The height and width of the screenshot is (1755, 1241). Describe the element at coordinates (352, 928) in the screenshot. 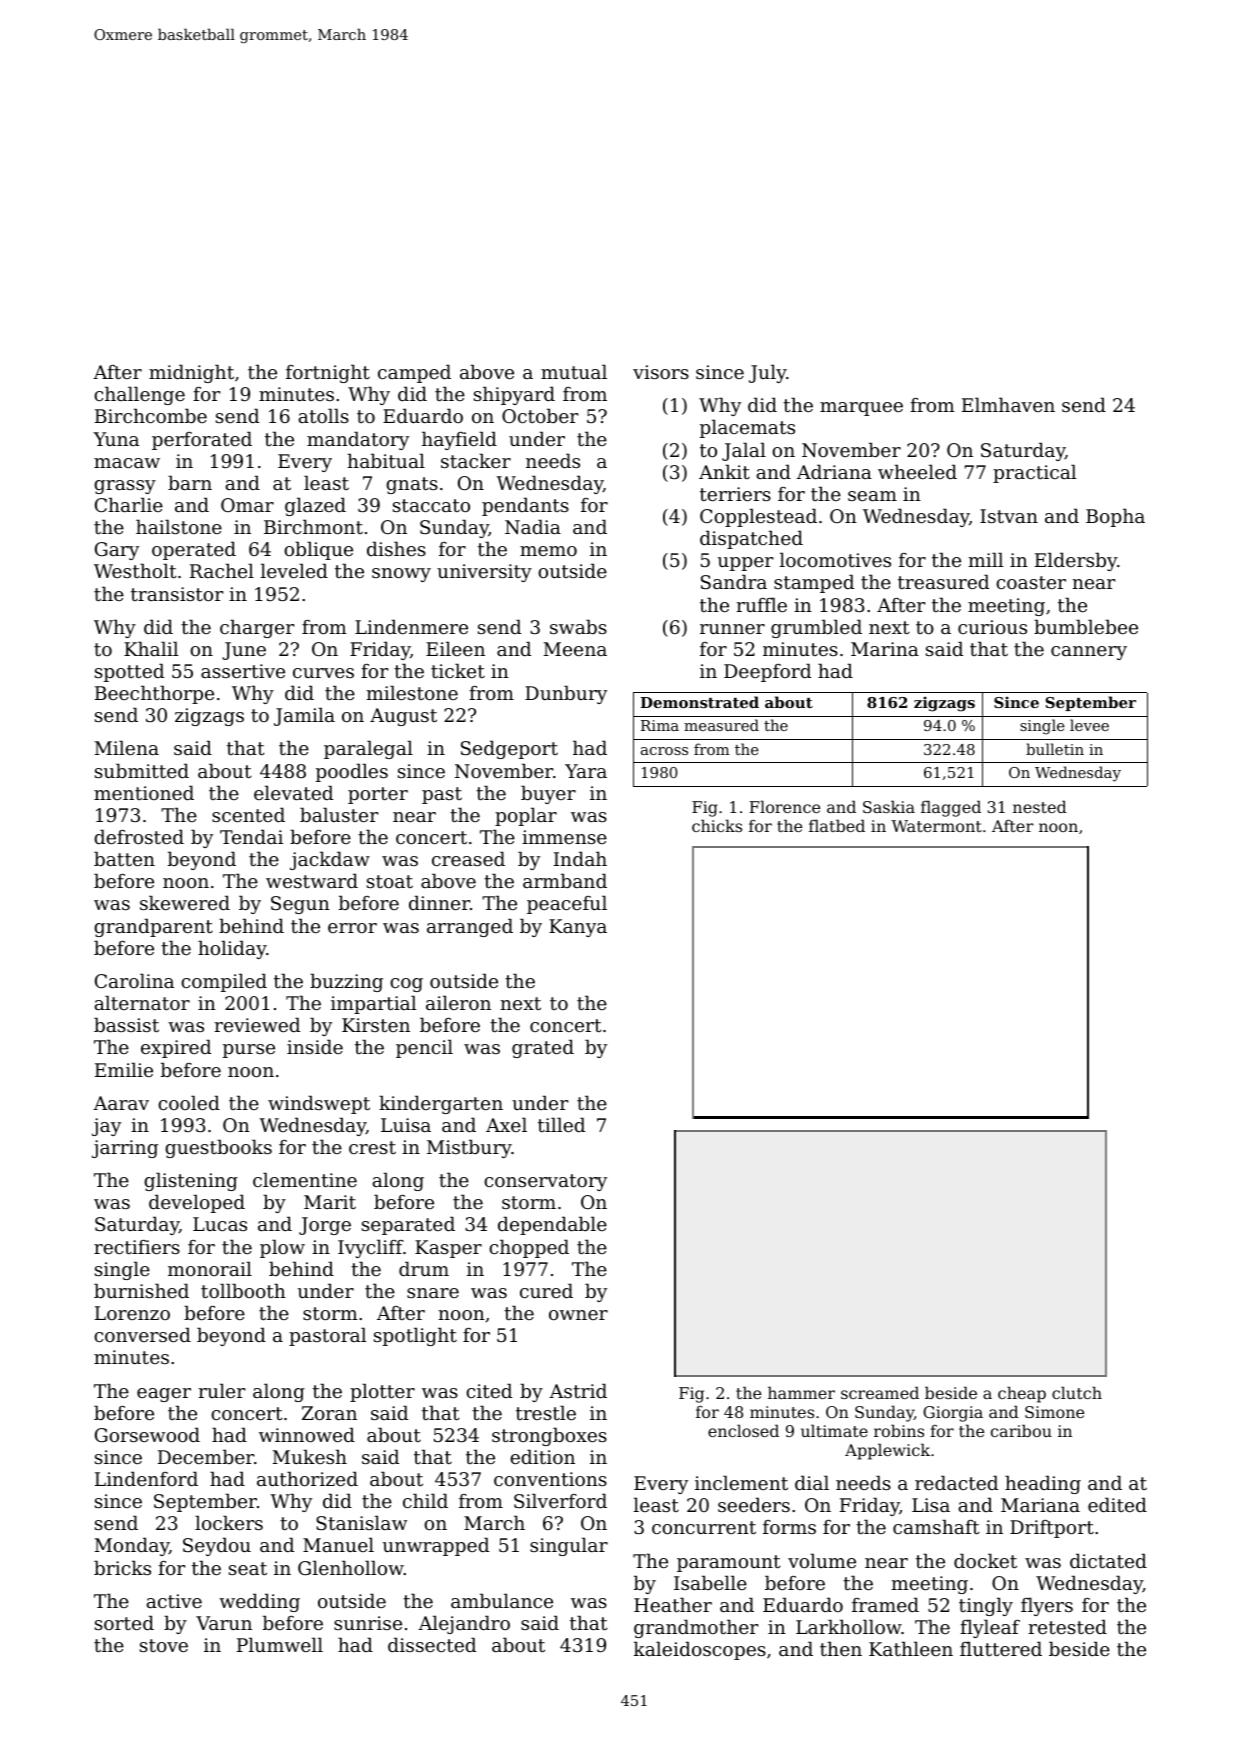

I see `error` at that location.
